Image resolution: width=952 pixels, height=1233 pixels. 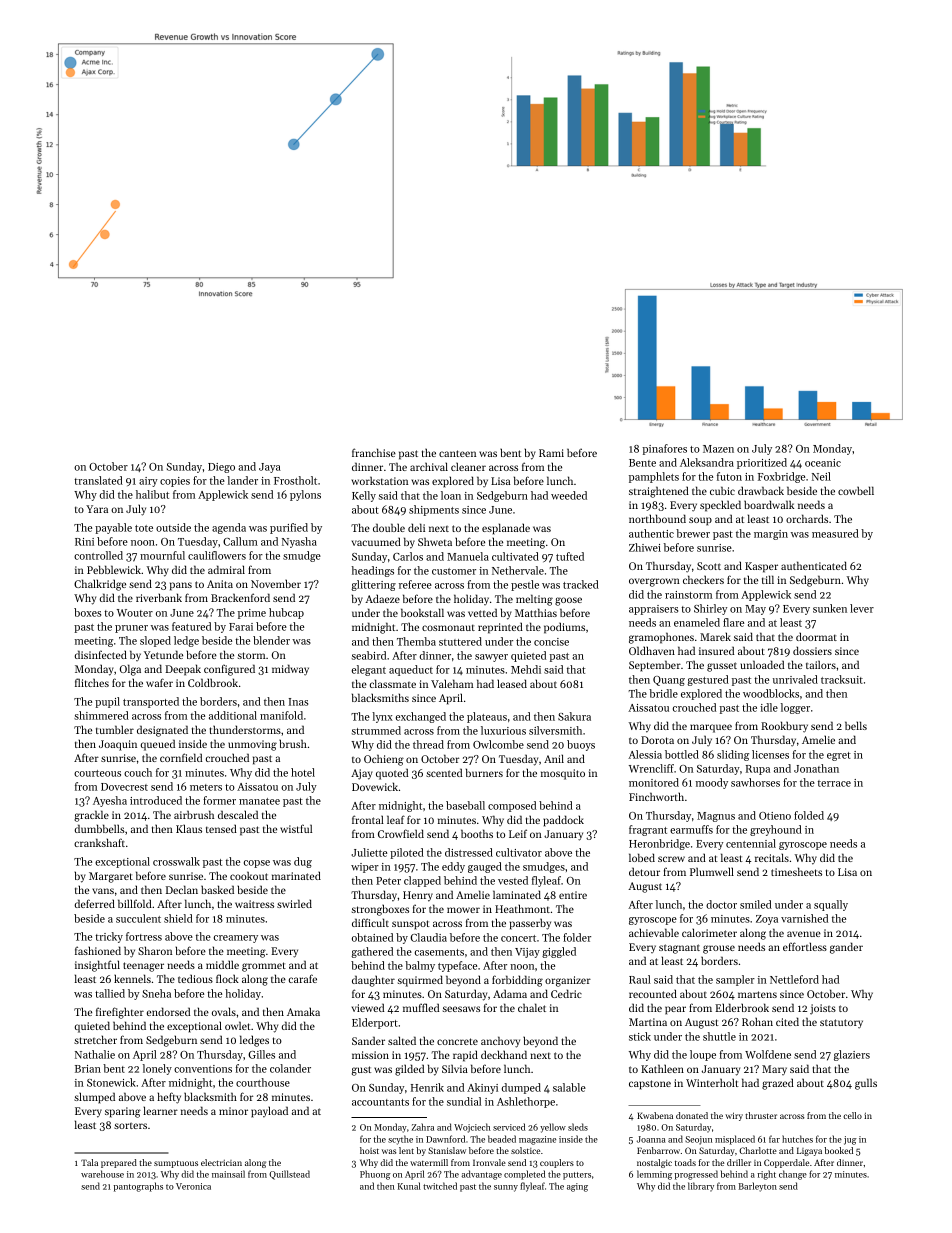 What do you see at coordinates (563, 821) in the screenshot?
I see `paddock` at bounding box center [563, 821].
